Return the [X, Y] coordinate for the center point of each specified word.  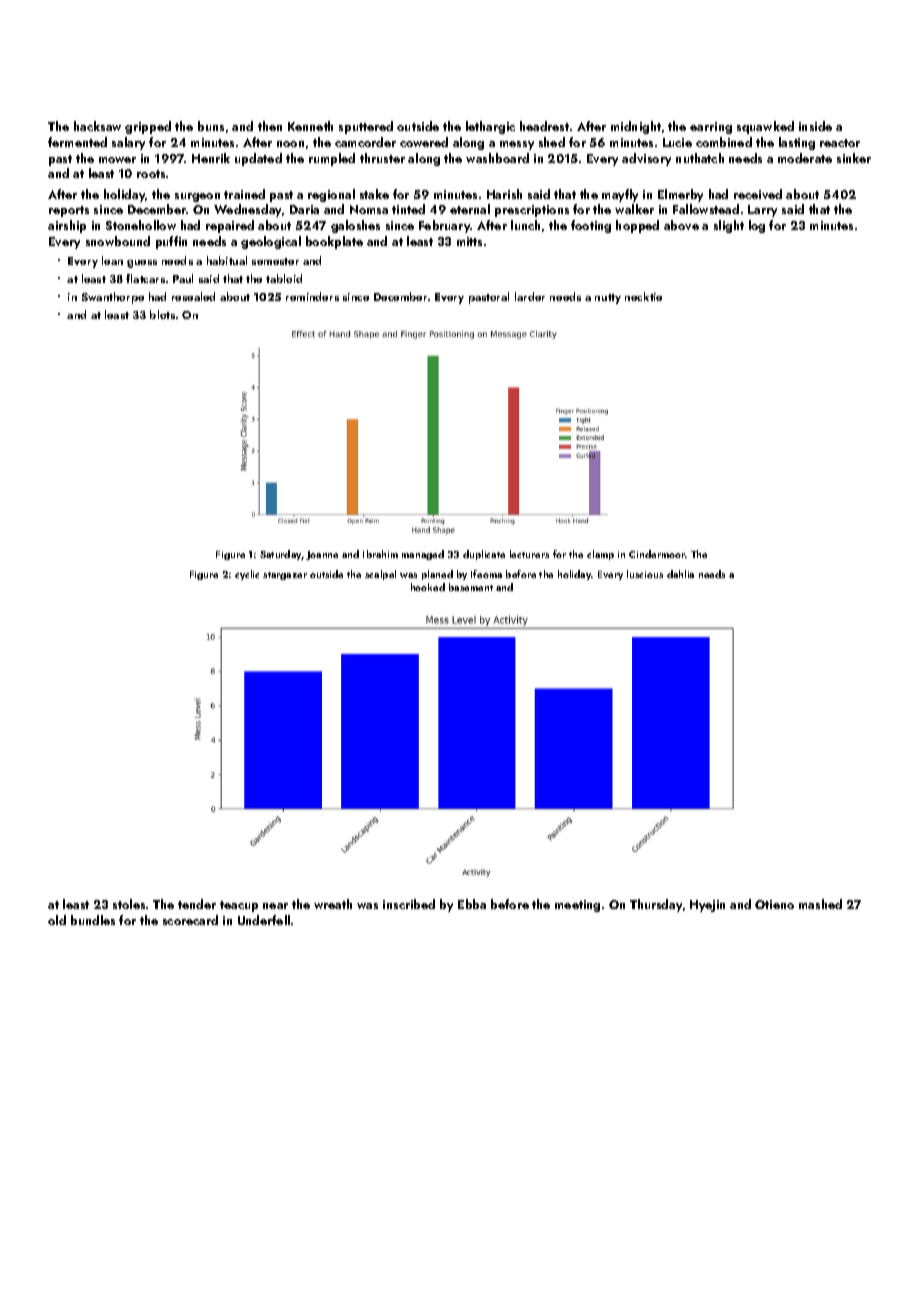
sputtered [366, 127]
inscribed [409, 904]
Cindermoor [657, 554]
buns [211, 126]
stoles [129, 904]
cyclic [247, 575]
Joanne [322, 555]
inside [815, 126]
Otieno [774, 904]
